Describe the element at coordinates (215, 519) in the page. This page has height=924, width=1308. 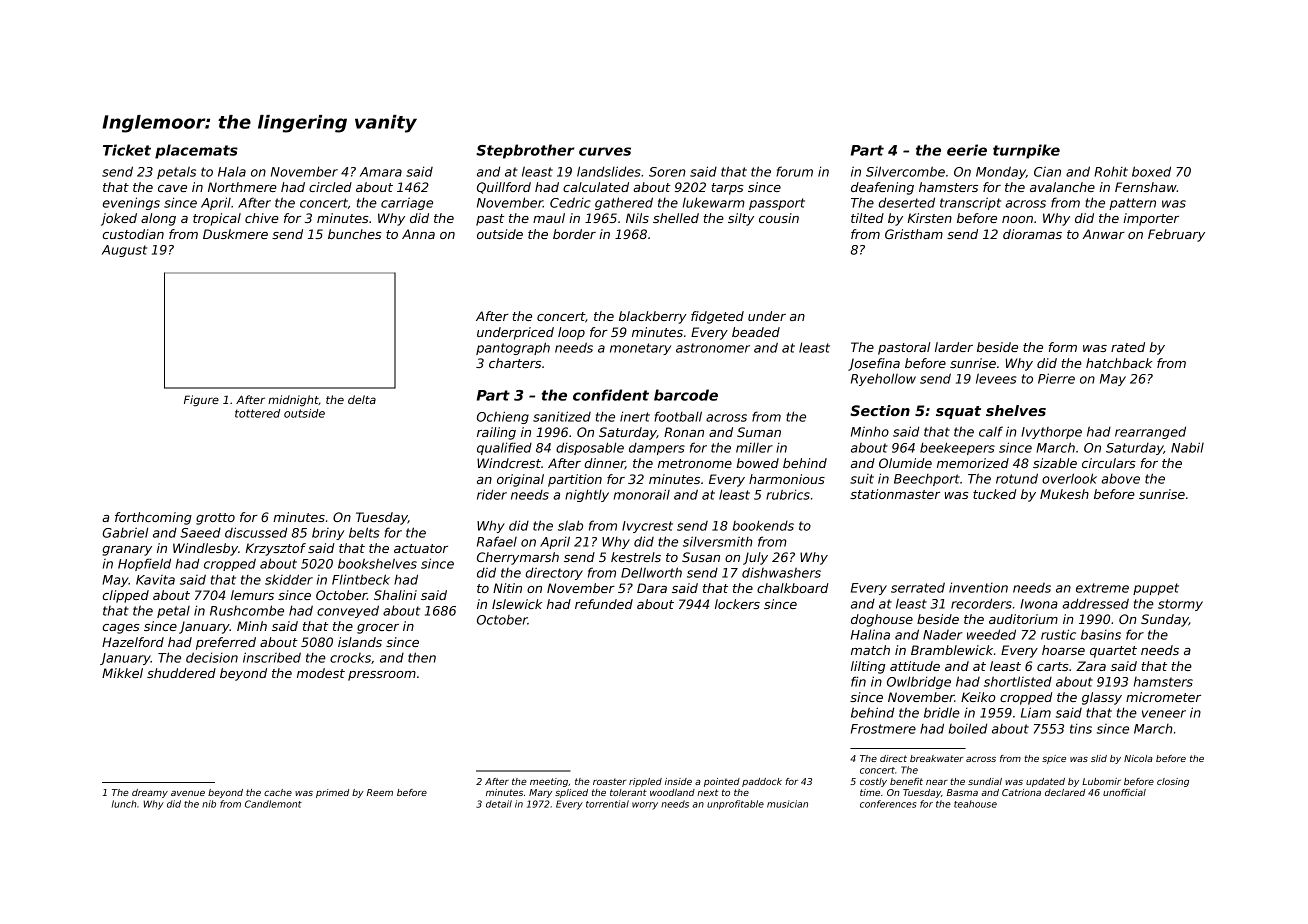
I see `grotto` at that location.
